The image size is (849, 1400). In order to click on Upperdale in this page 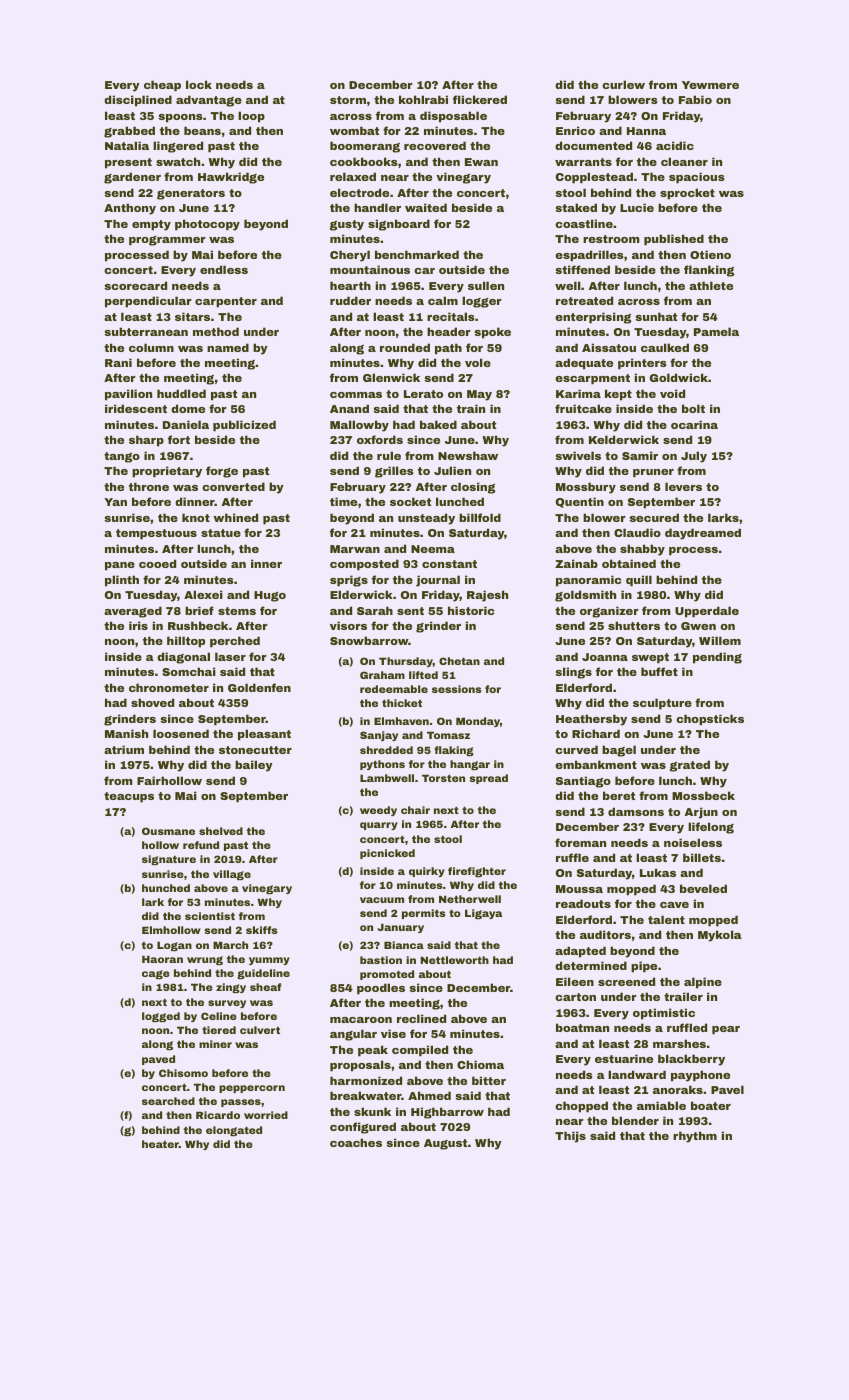, I will do `click(707, 612)`.
